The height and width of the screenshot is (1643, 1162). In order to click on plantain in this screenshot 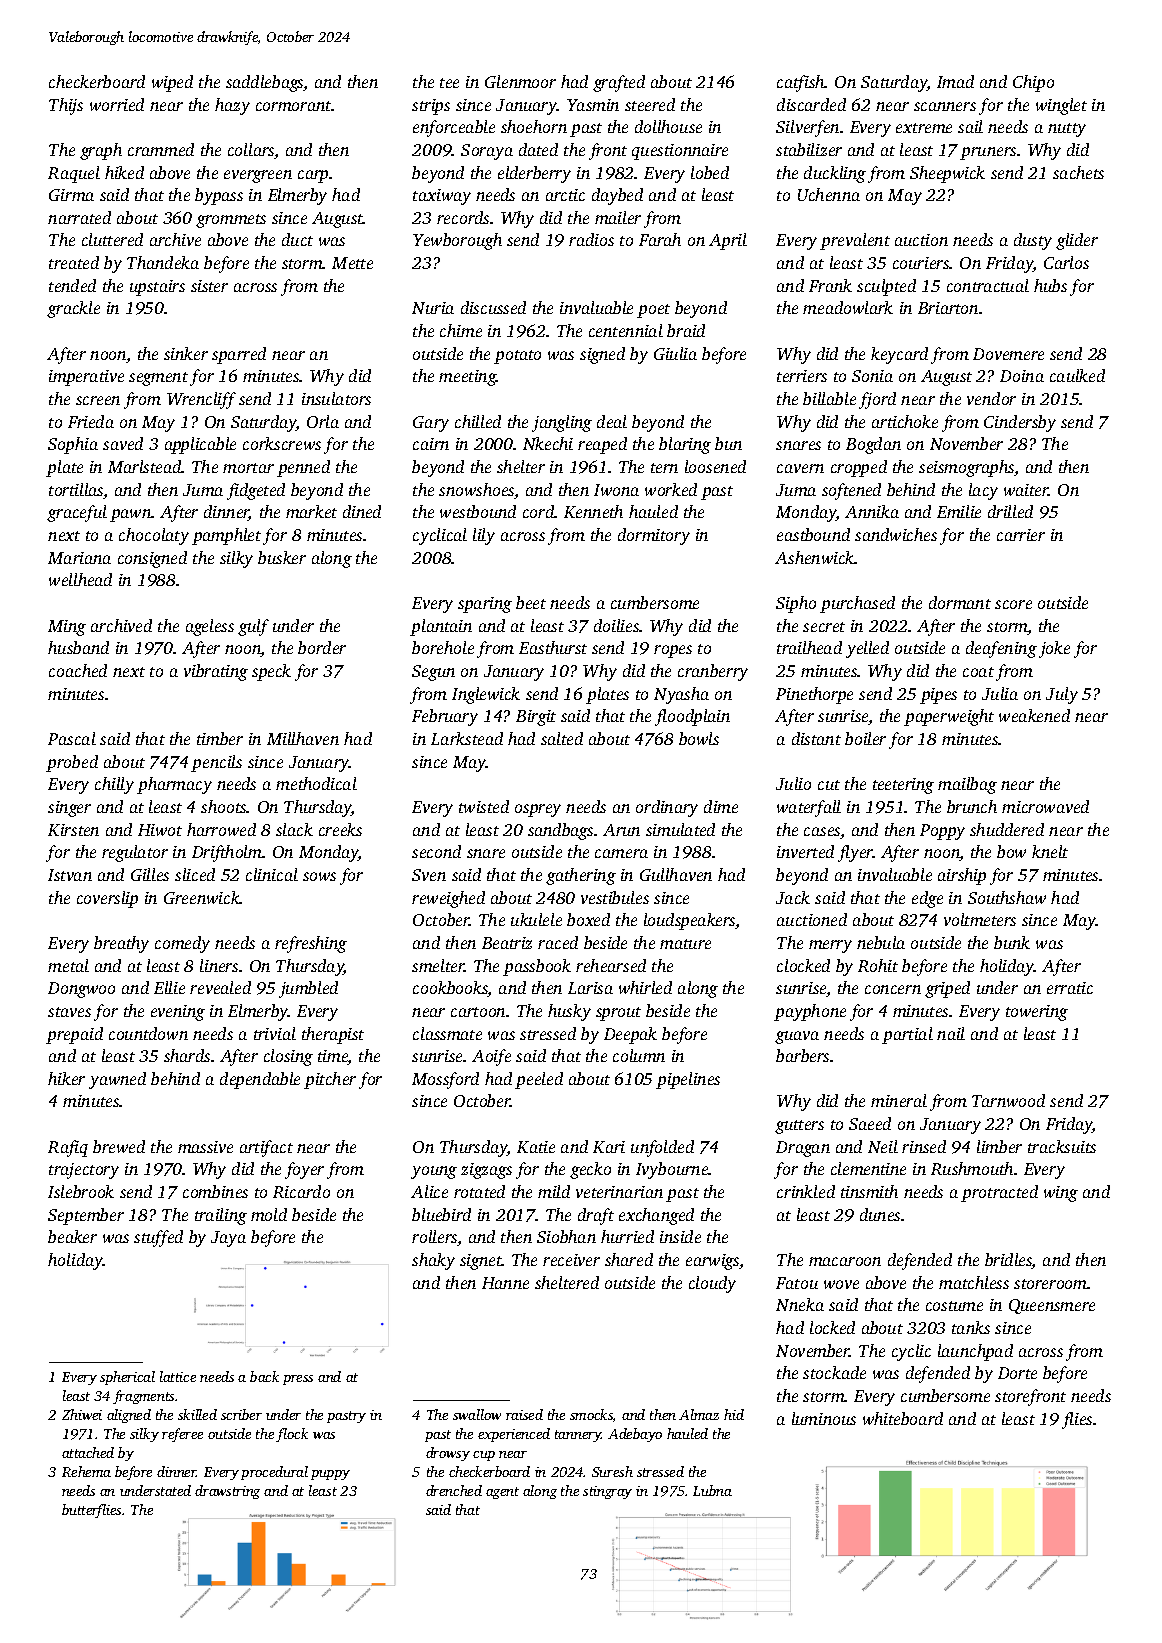, I will do `click(441, 627)`.
